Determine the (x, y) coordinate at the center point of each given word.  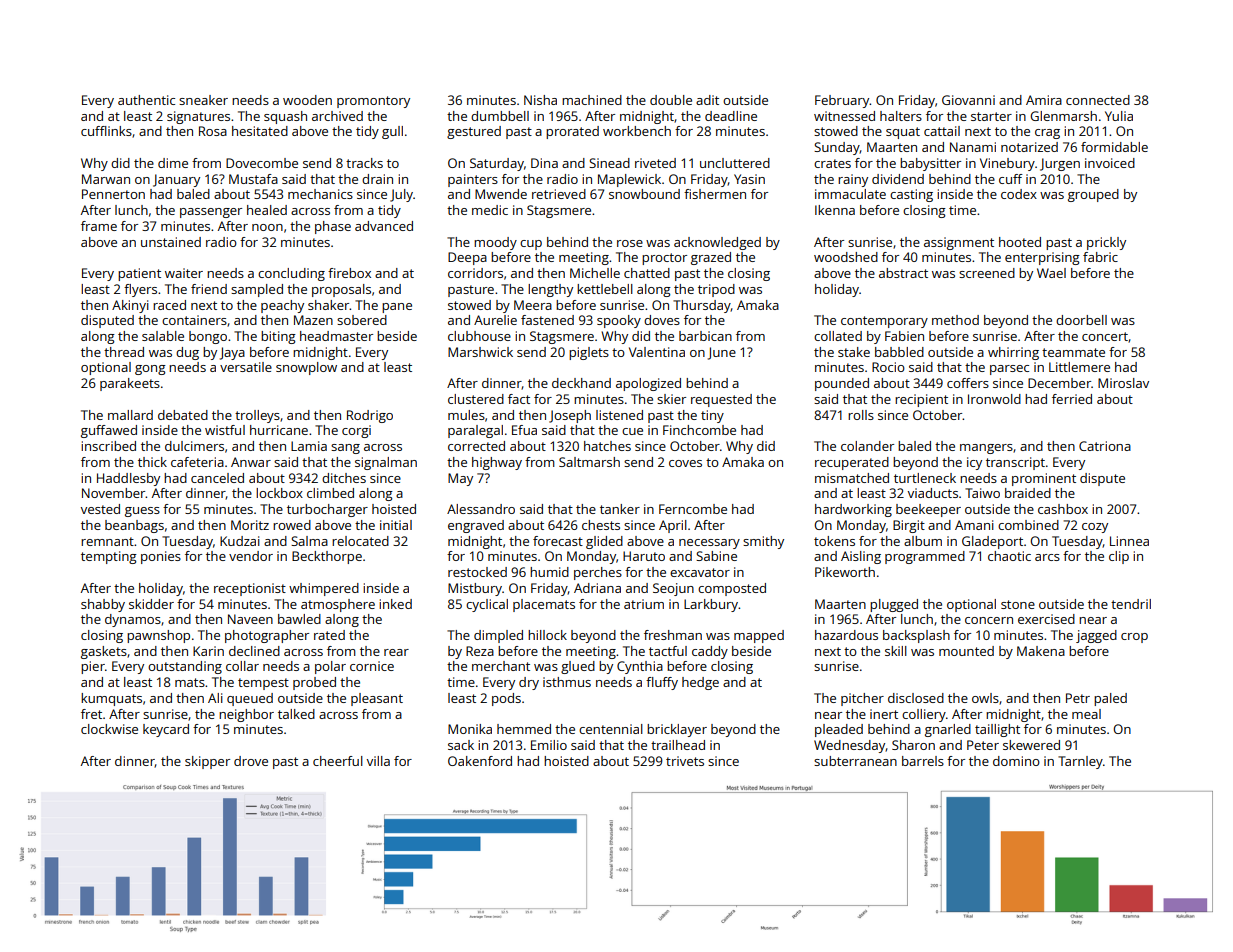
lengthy (550, 290)
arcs (1047, 557)
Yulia (1119, 116)
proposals (341, 290)
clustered (476, 399)
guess (142, 512)
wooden (307, 100)
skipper (207, 762)
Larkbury (711, 605)
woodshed (846, 257)
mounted (966, 651)
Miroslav (1123, 383)
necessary (709, 544)
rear (396, 652)
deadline (731, 116)
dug (187, 353)
